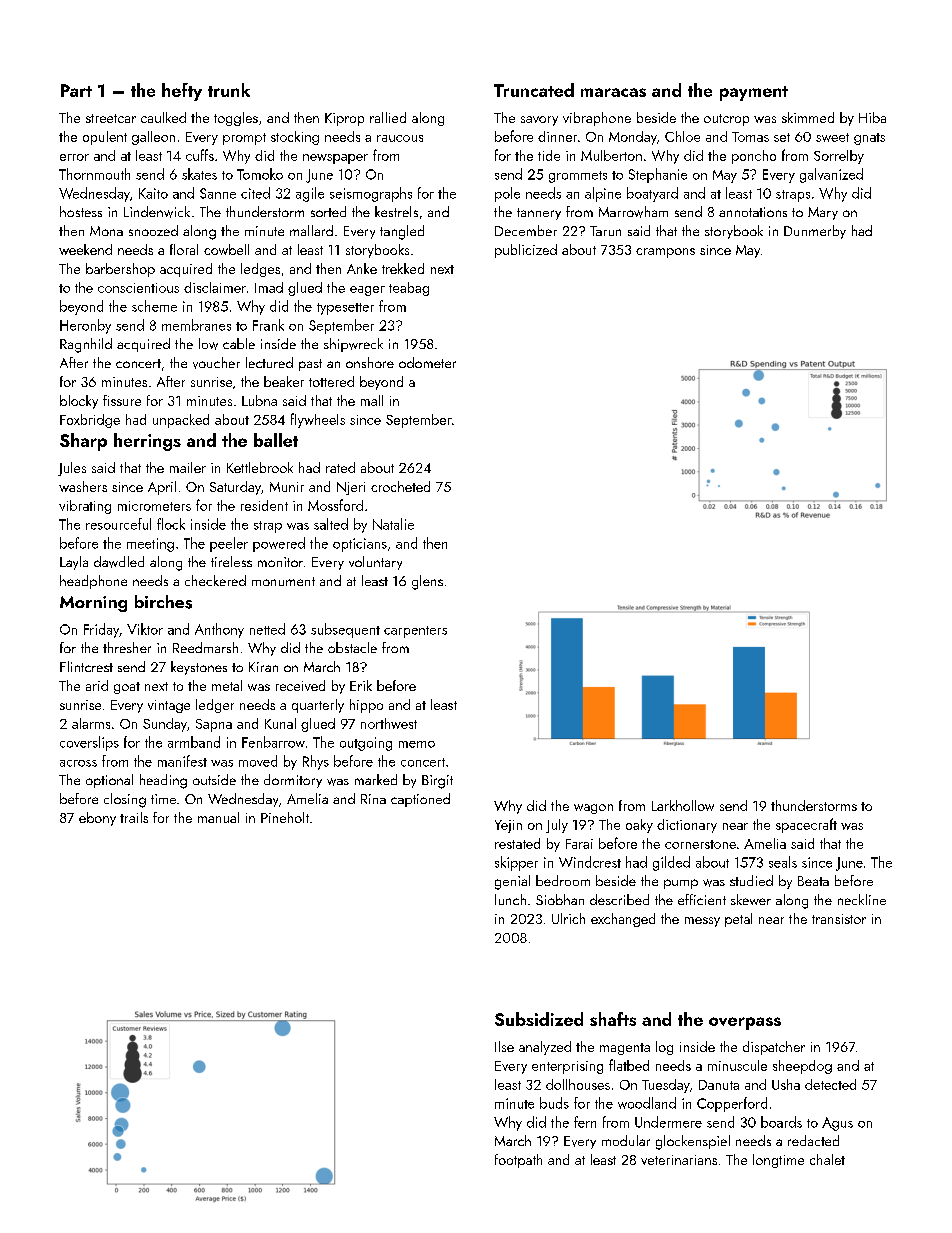 The height and width of the document is (1233, 952). What do you see at coordinates (827, 1159) in the document?
I see `chalet` at bounding box center [827, 1159].
